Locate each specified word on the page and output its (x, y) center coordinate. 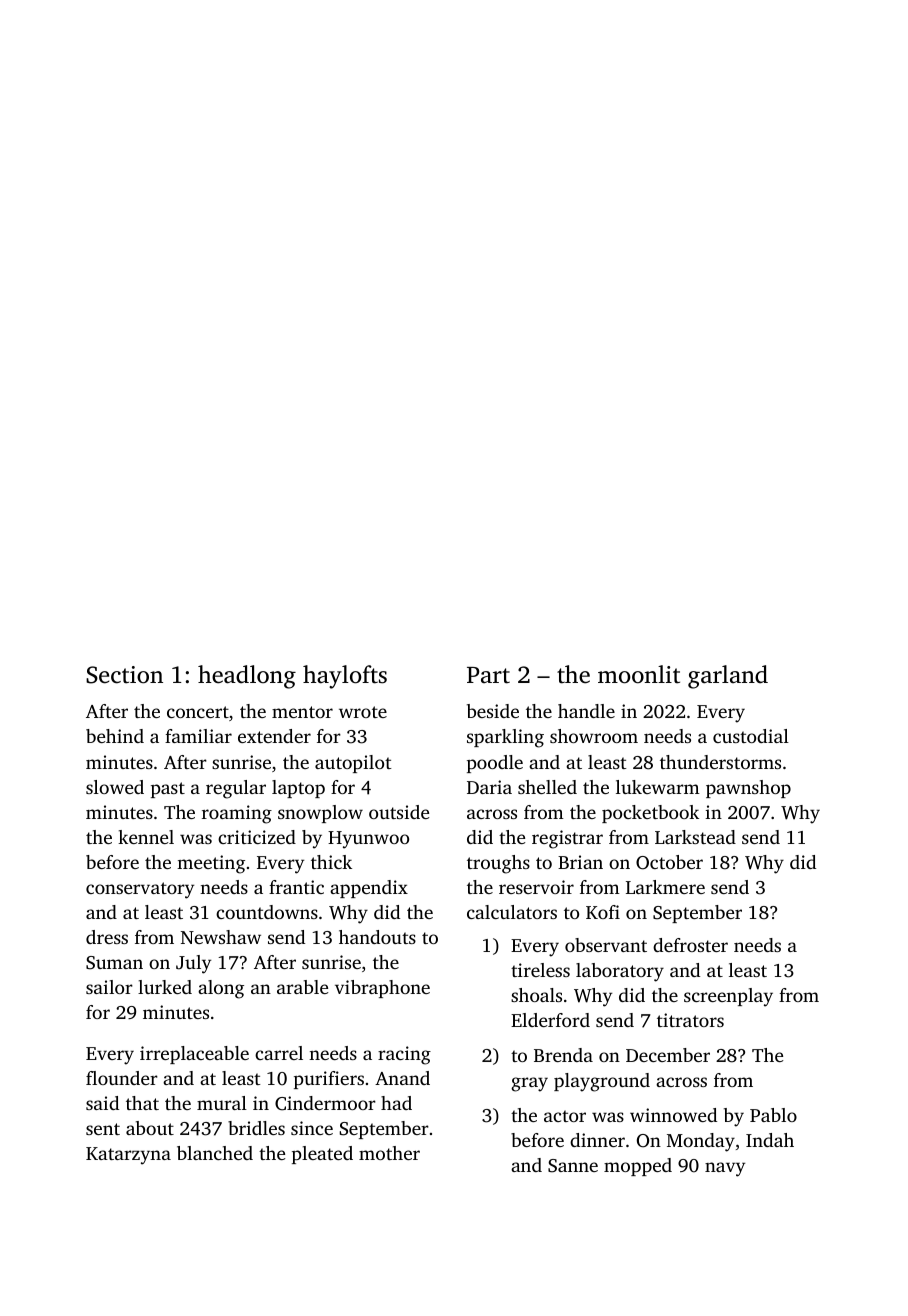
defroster (690, 945)
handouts (377, 937)
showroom (594, 736)
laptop (298, 789)
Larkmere (665, 887)
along (221, 989)
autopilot (353, 764)
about (150, 1128)
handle (586, 711)
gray (529, 1084)
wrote (363, 712)
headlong (247, 677)
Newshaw (221, 937)
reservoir (536, 887)
